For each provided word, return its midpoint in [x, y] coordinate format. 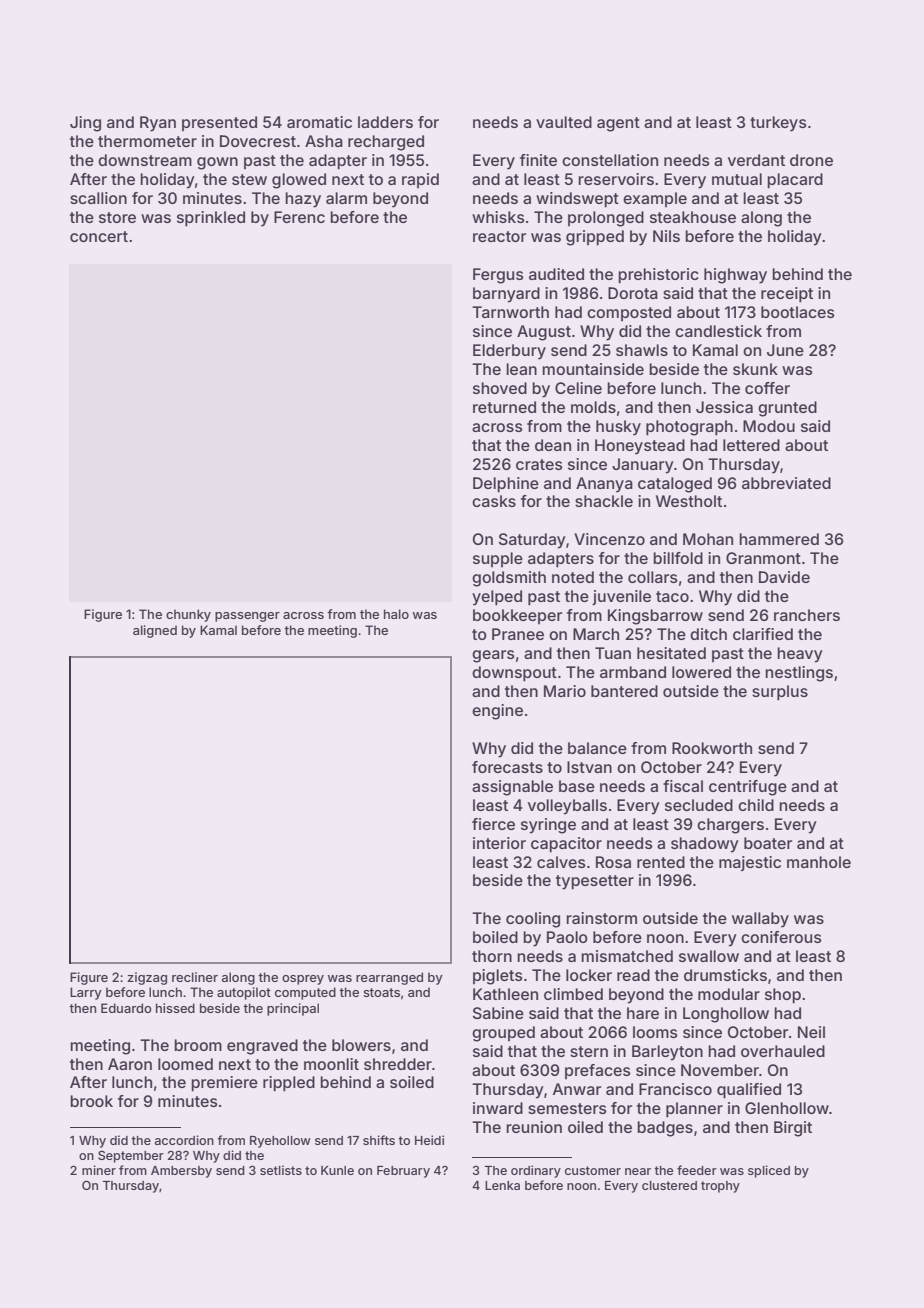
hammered [779, 539]
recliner [195, 977]
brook [91, 1101]
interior [499, 843]
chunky [188, 615]
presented [219, 123]
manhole [819, 862]
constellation [610, 160]
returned [504, 407]
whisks [498, 217]
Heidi [429, 1140]
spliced [769, 1171]
